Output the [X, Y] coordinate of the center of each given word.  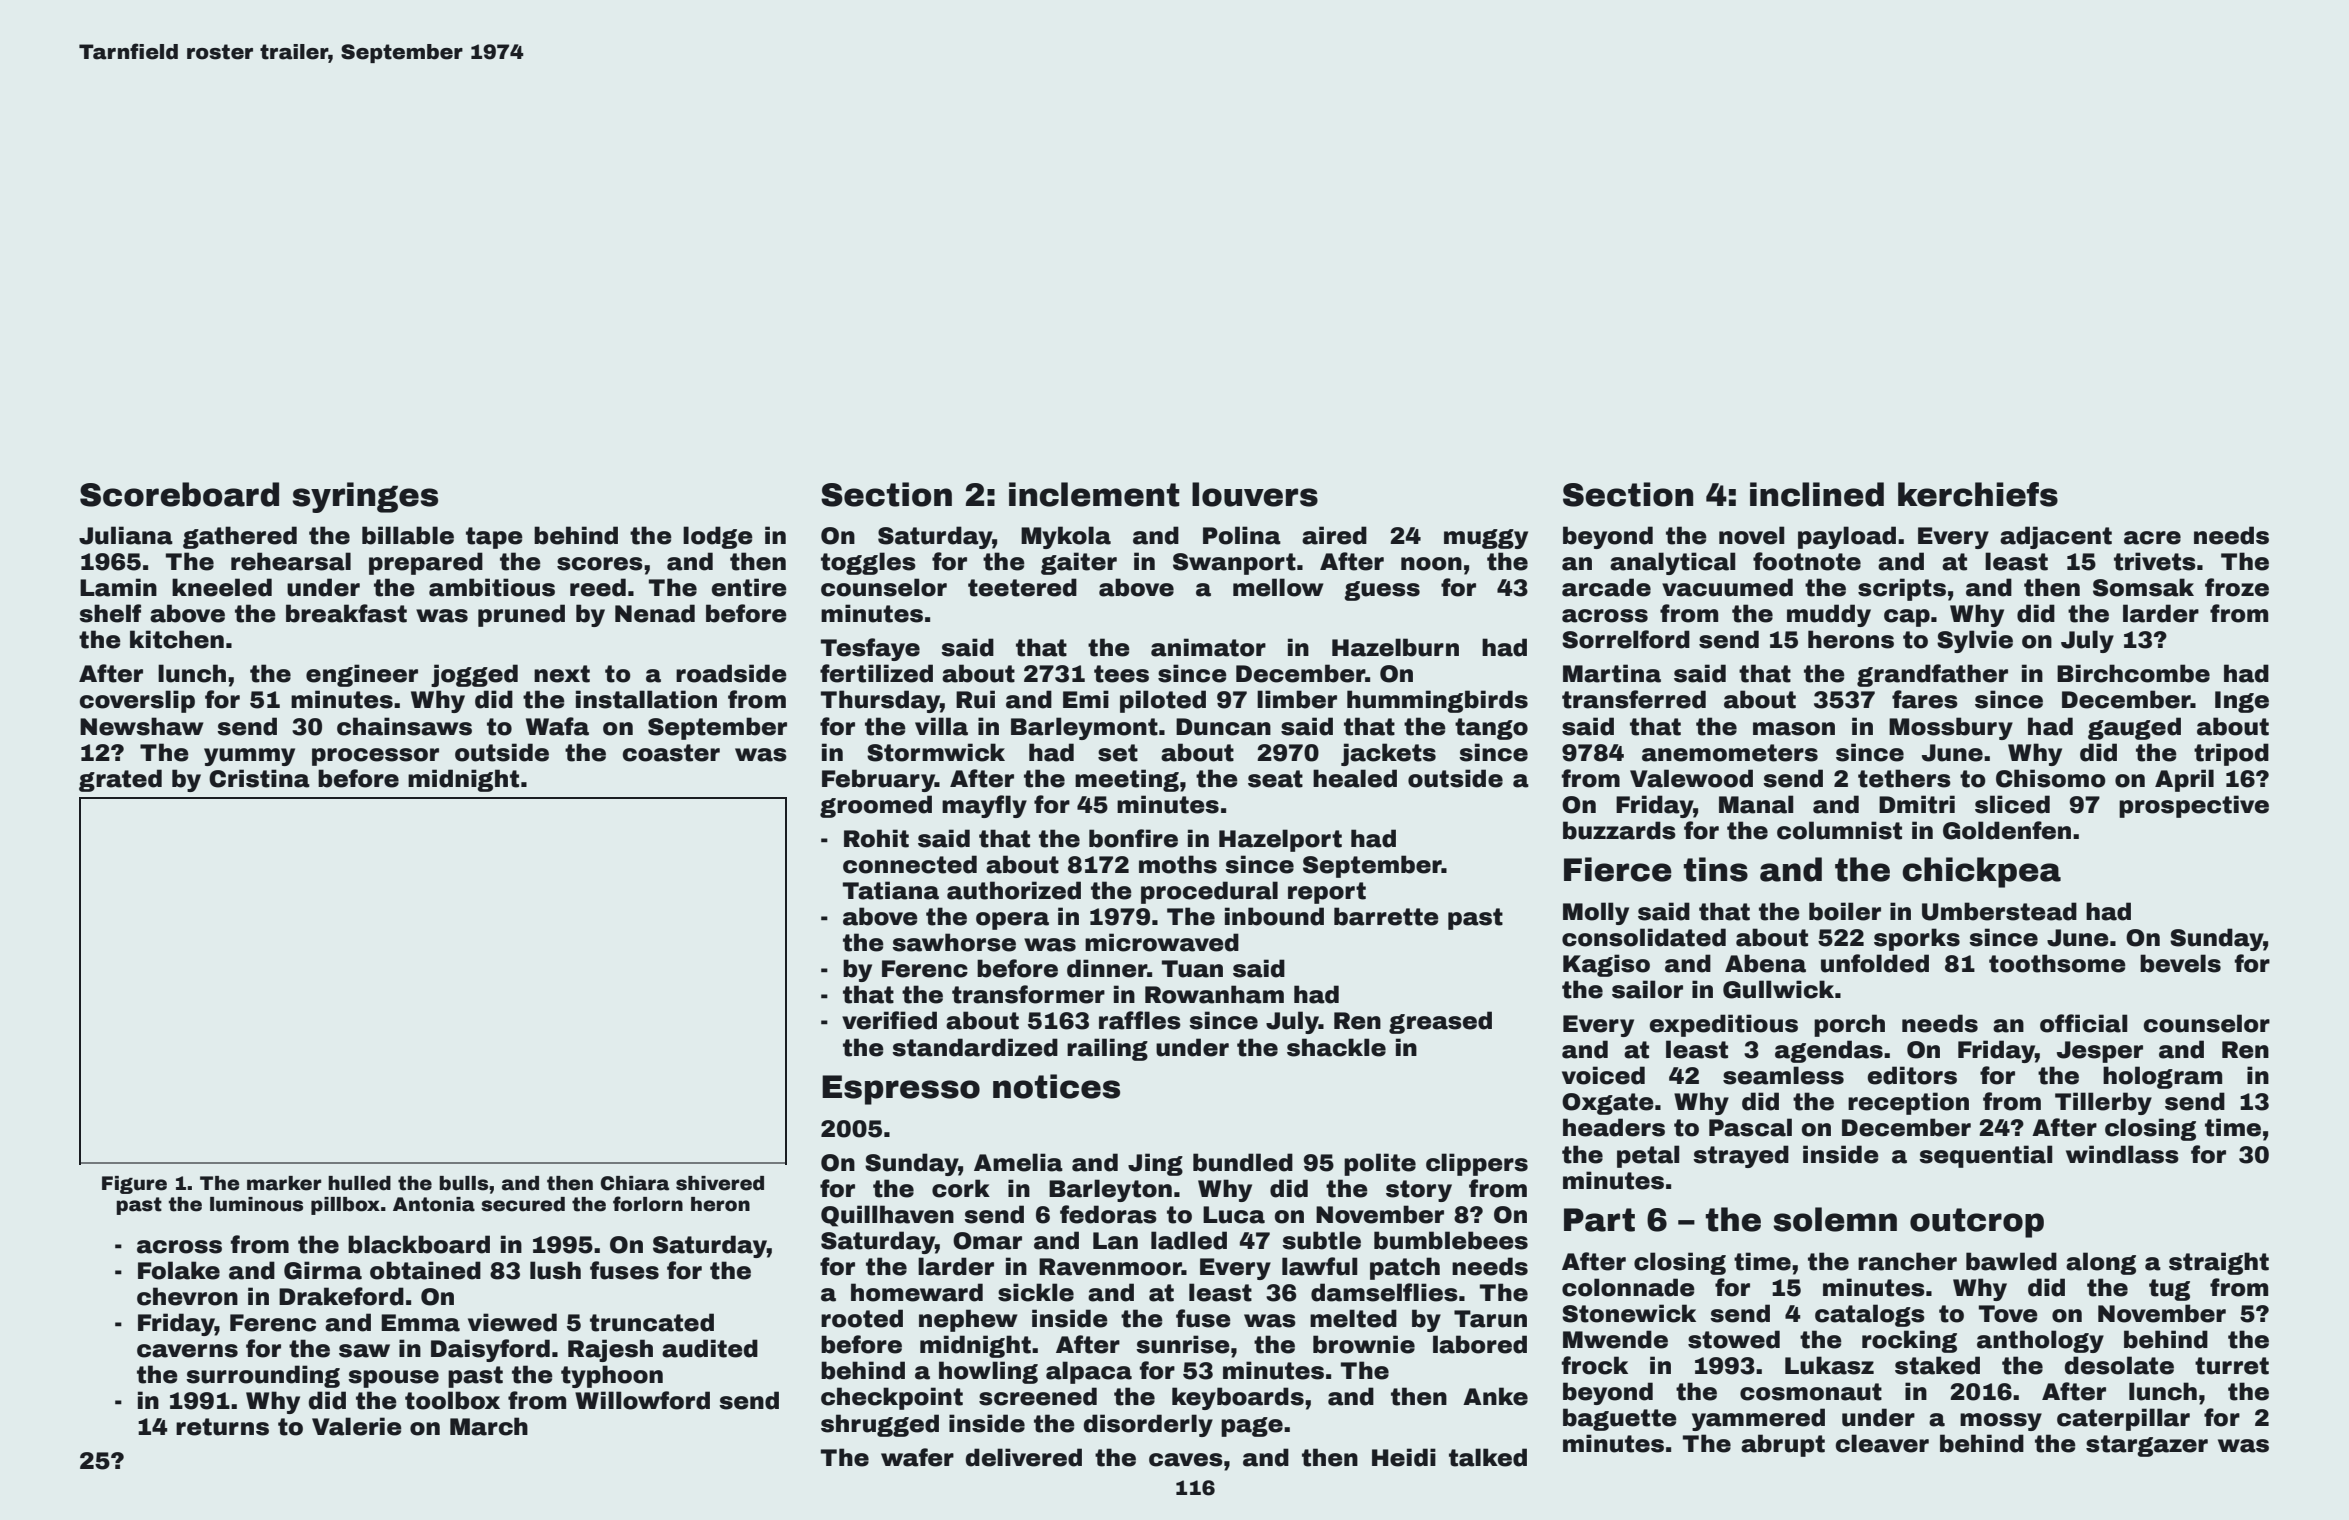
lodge [718, 537]
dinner [1107, 968]
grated [120, 780]
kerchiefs [1978, 494]
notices [1056, 1086]
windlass [2122, 1154]
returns [222, 1427]
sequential [1985, 1156]
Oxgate [1608, 1104]
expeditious [1723, 1025]
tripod [2231, 754]
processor [375, 757]
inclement [1094, 494]
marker [284, 1183]
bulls [463, 1183]
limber [1297, 699]
